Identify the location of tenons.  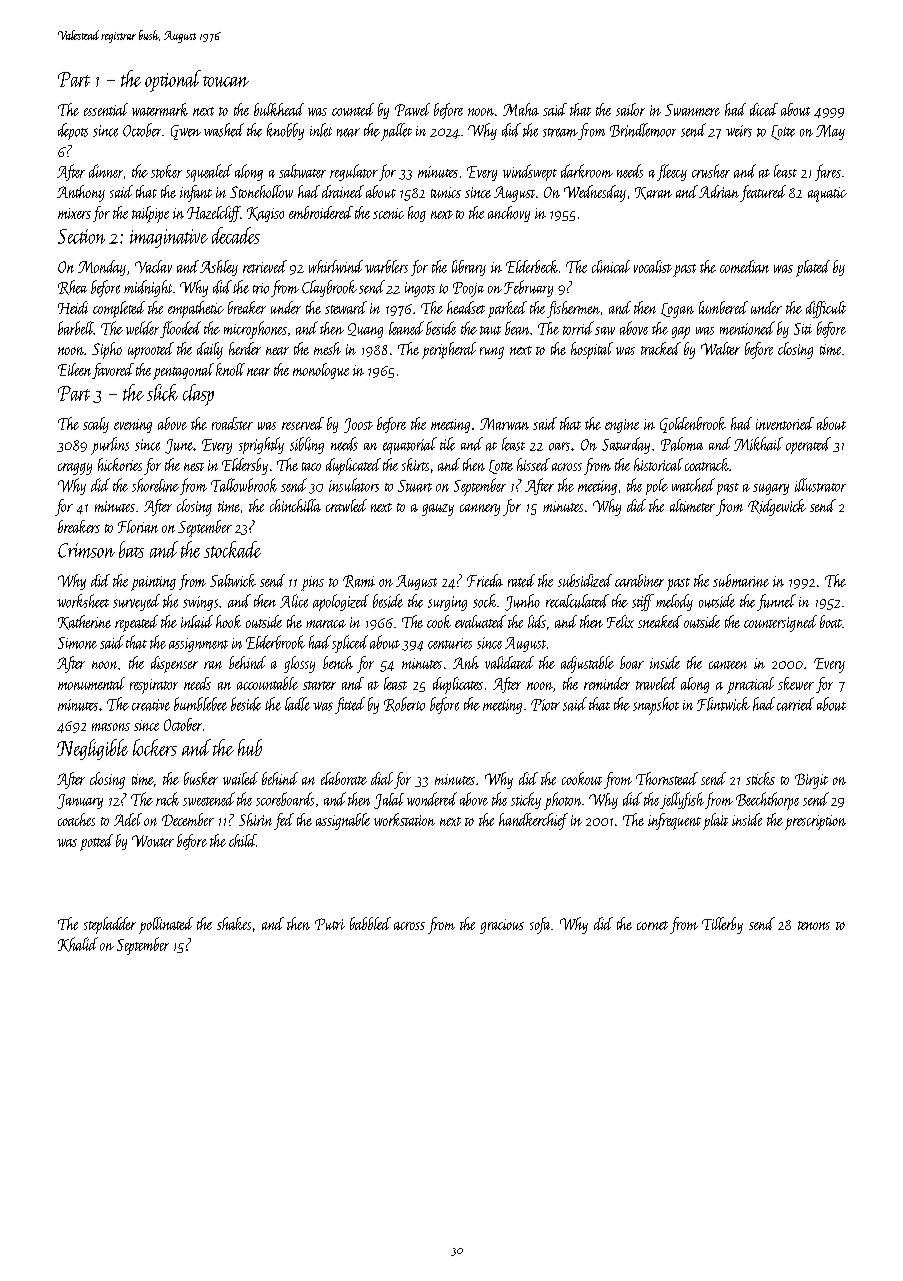
(814, 925).
